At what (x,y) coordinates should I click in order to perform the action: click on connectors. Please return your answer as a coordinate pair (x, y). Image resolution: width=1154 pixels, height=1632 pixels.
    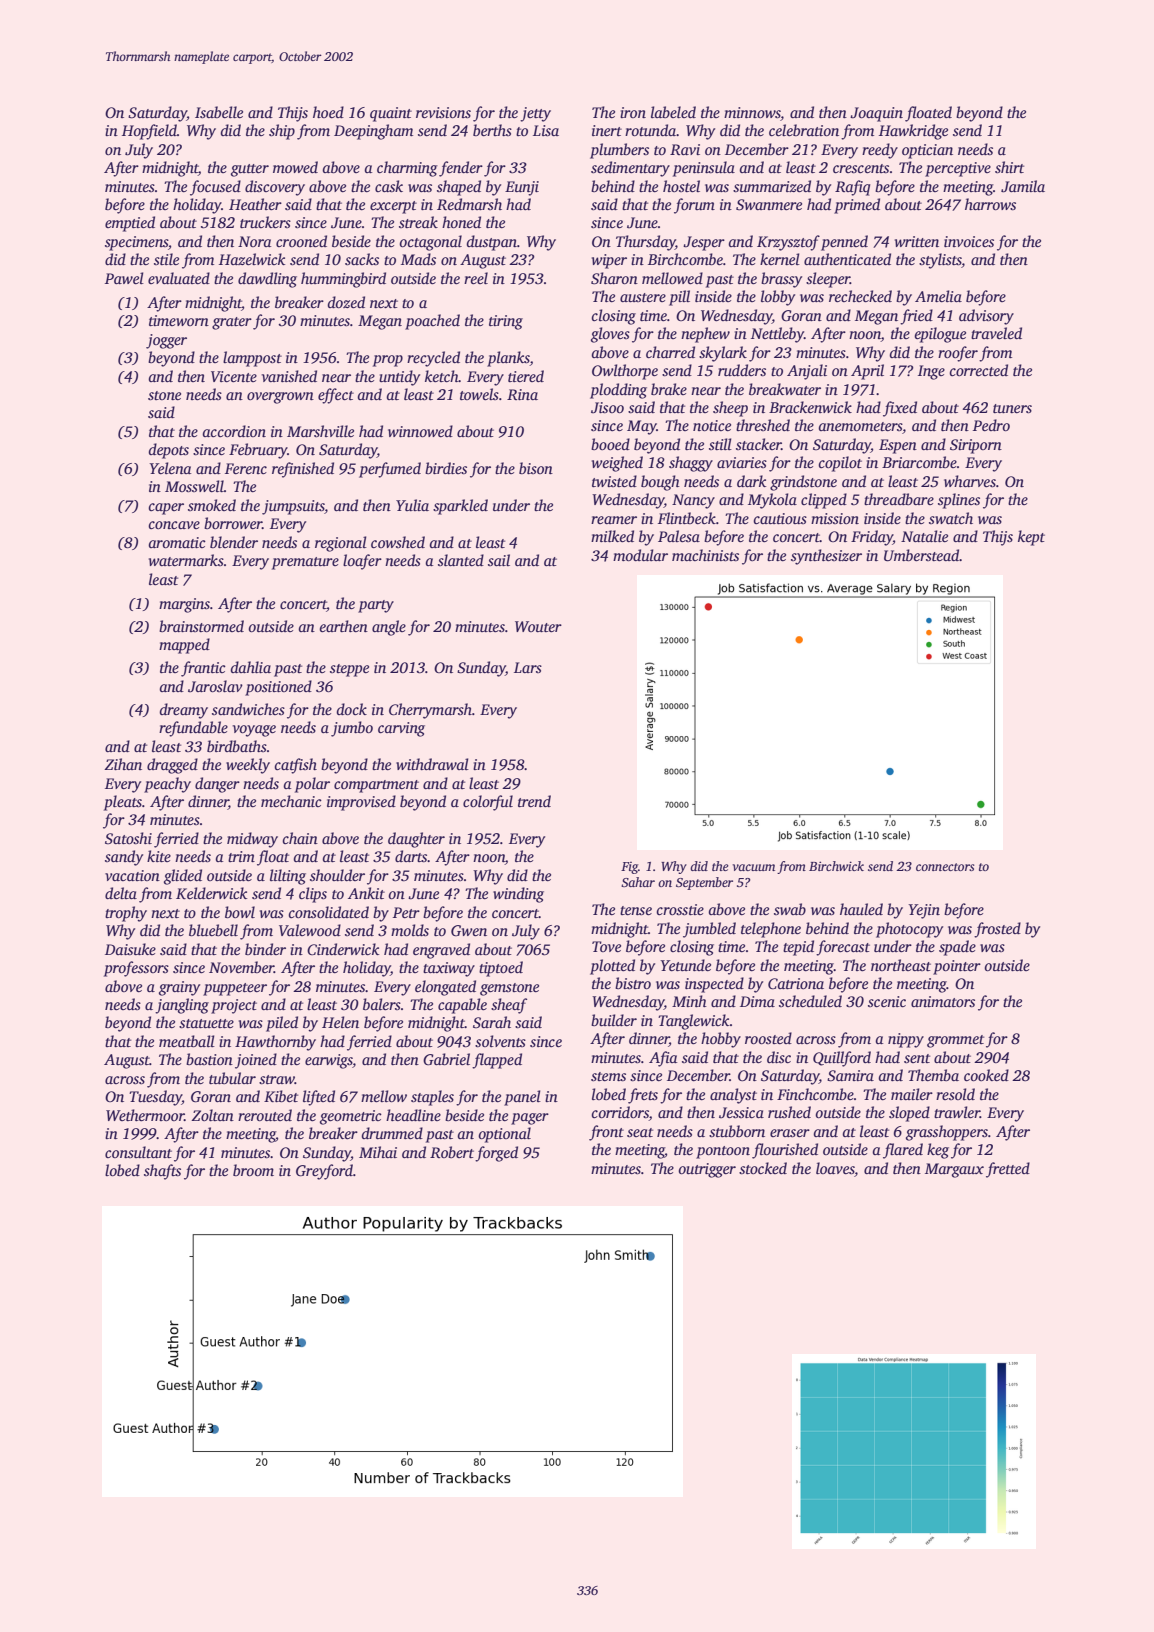
    Looking at the image, I should click on (945, 867).
